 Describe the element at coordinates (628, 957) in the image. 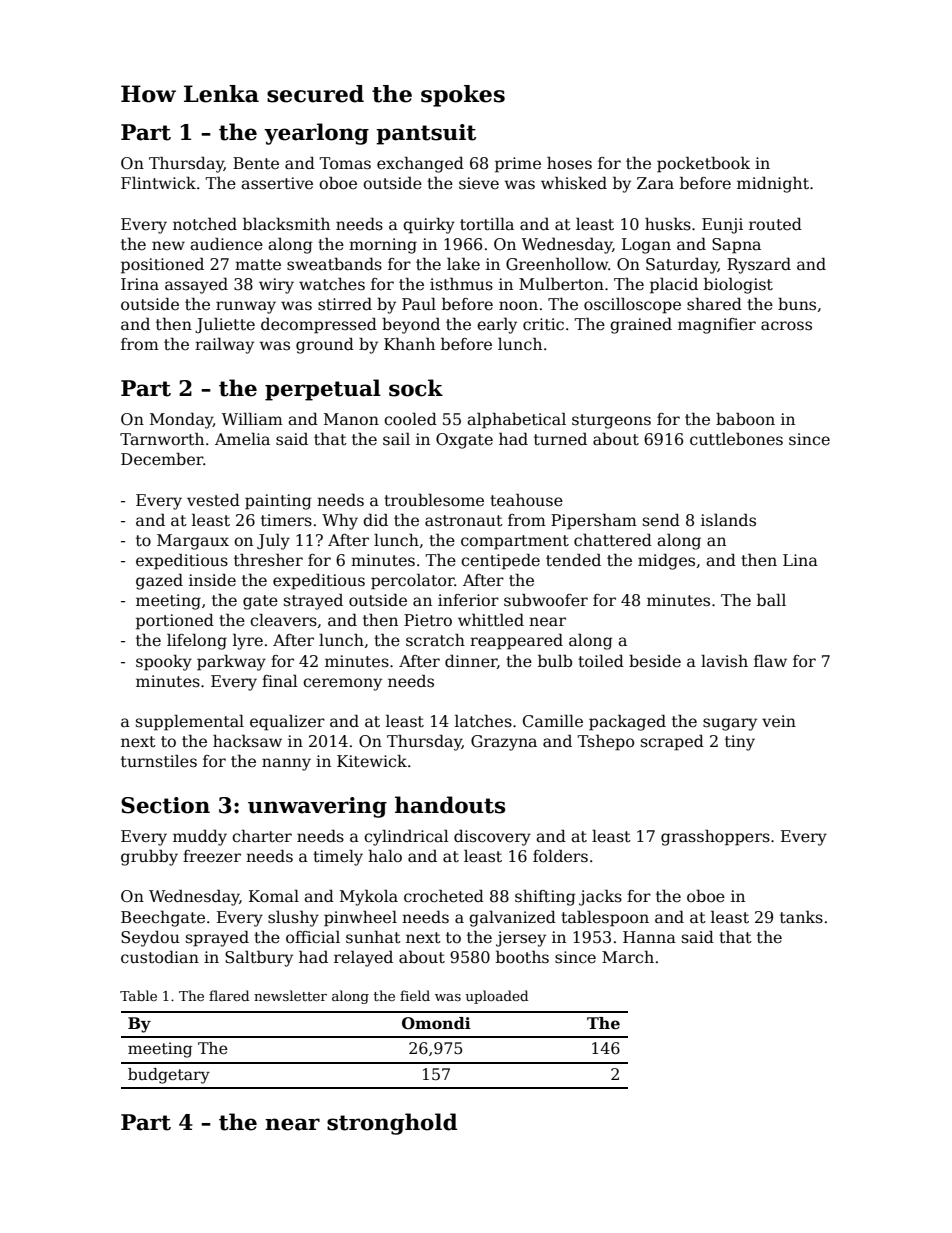

I see `March` at that location.
